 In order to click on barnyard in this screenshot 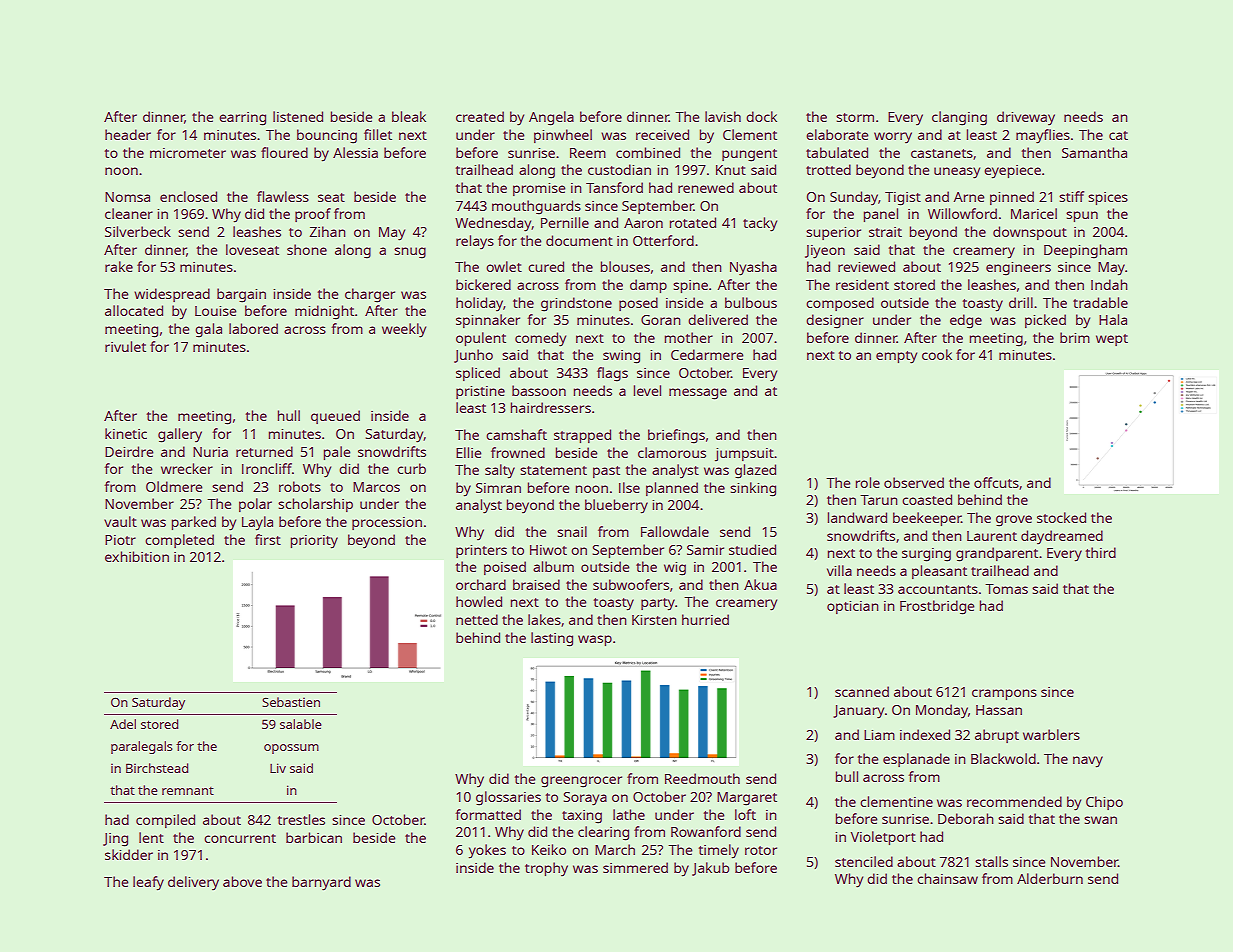, I will do `click(321, 883)`.
